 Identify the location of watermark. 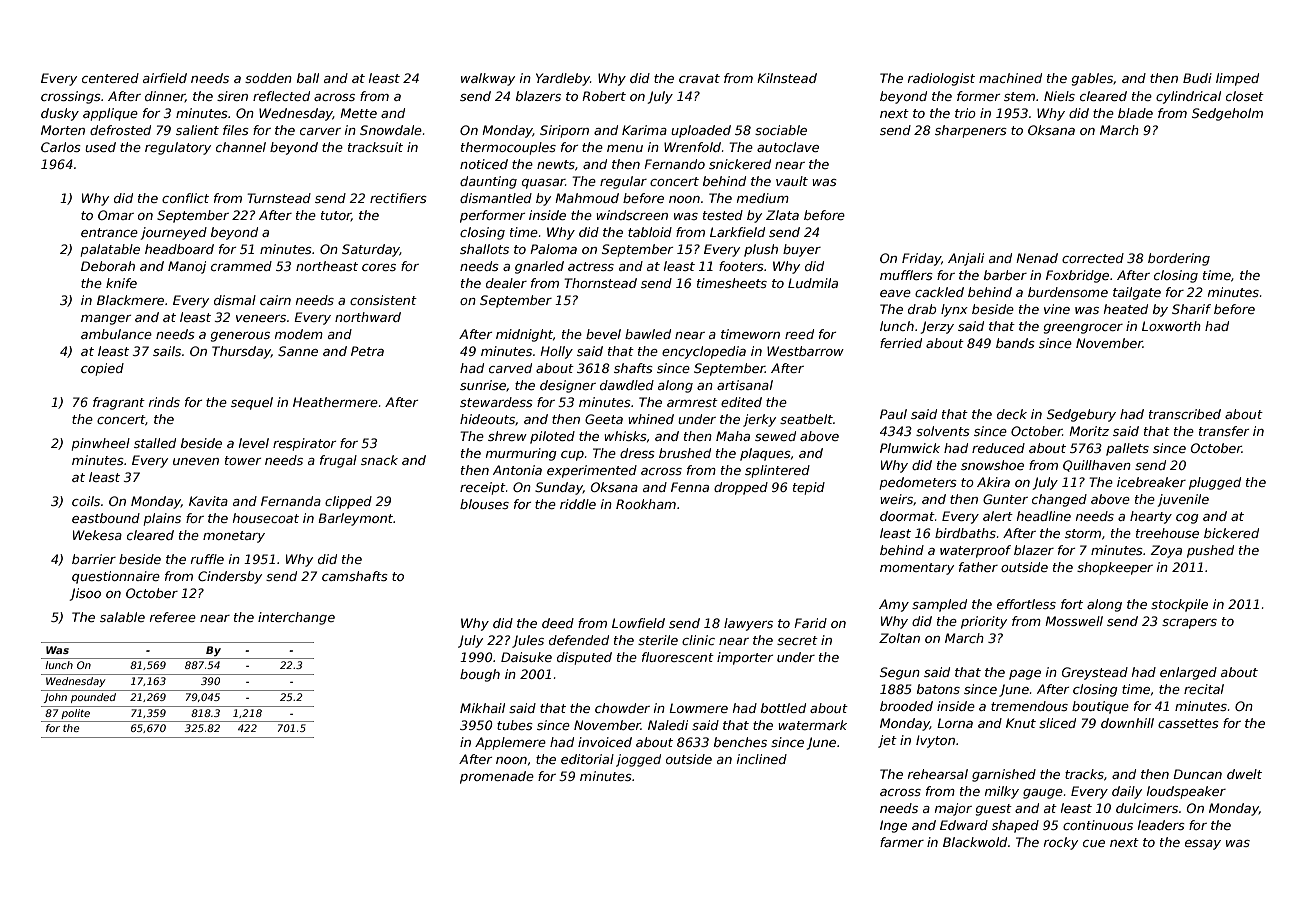
(812, 725).
